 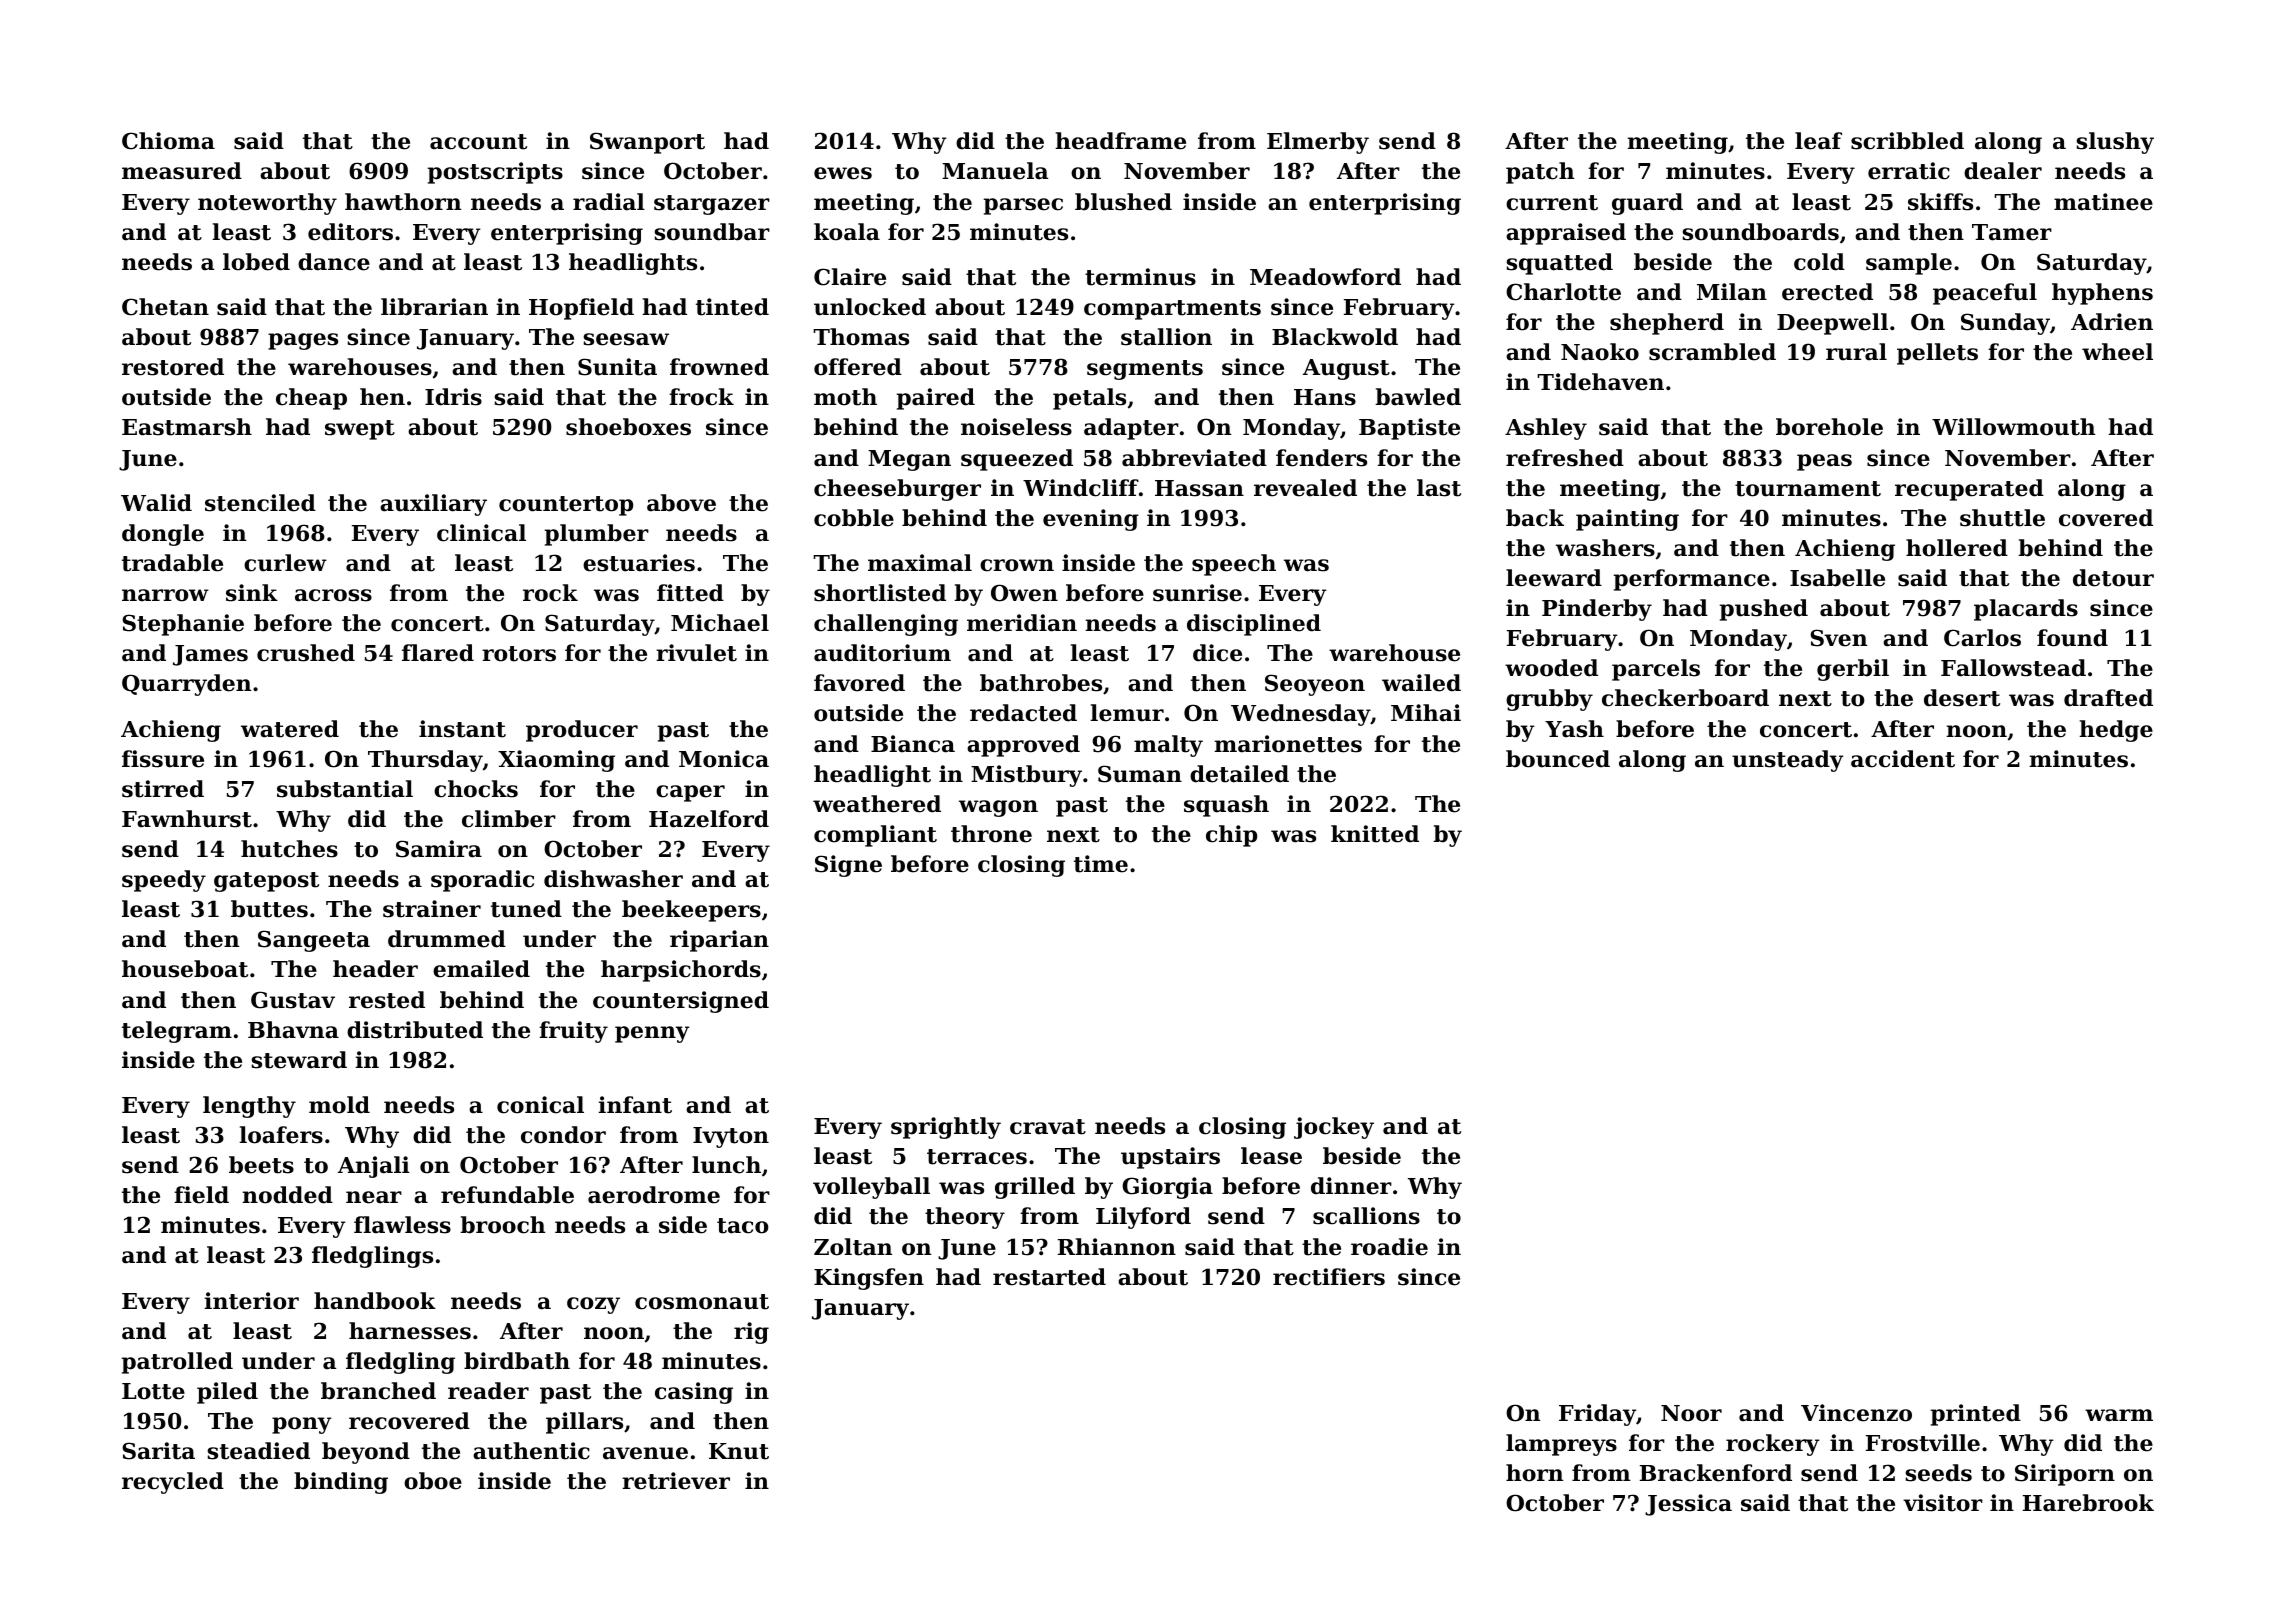 I want to click on leaf, so click(x=1818, y=141).
